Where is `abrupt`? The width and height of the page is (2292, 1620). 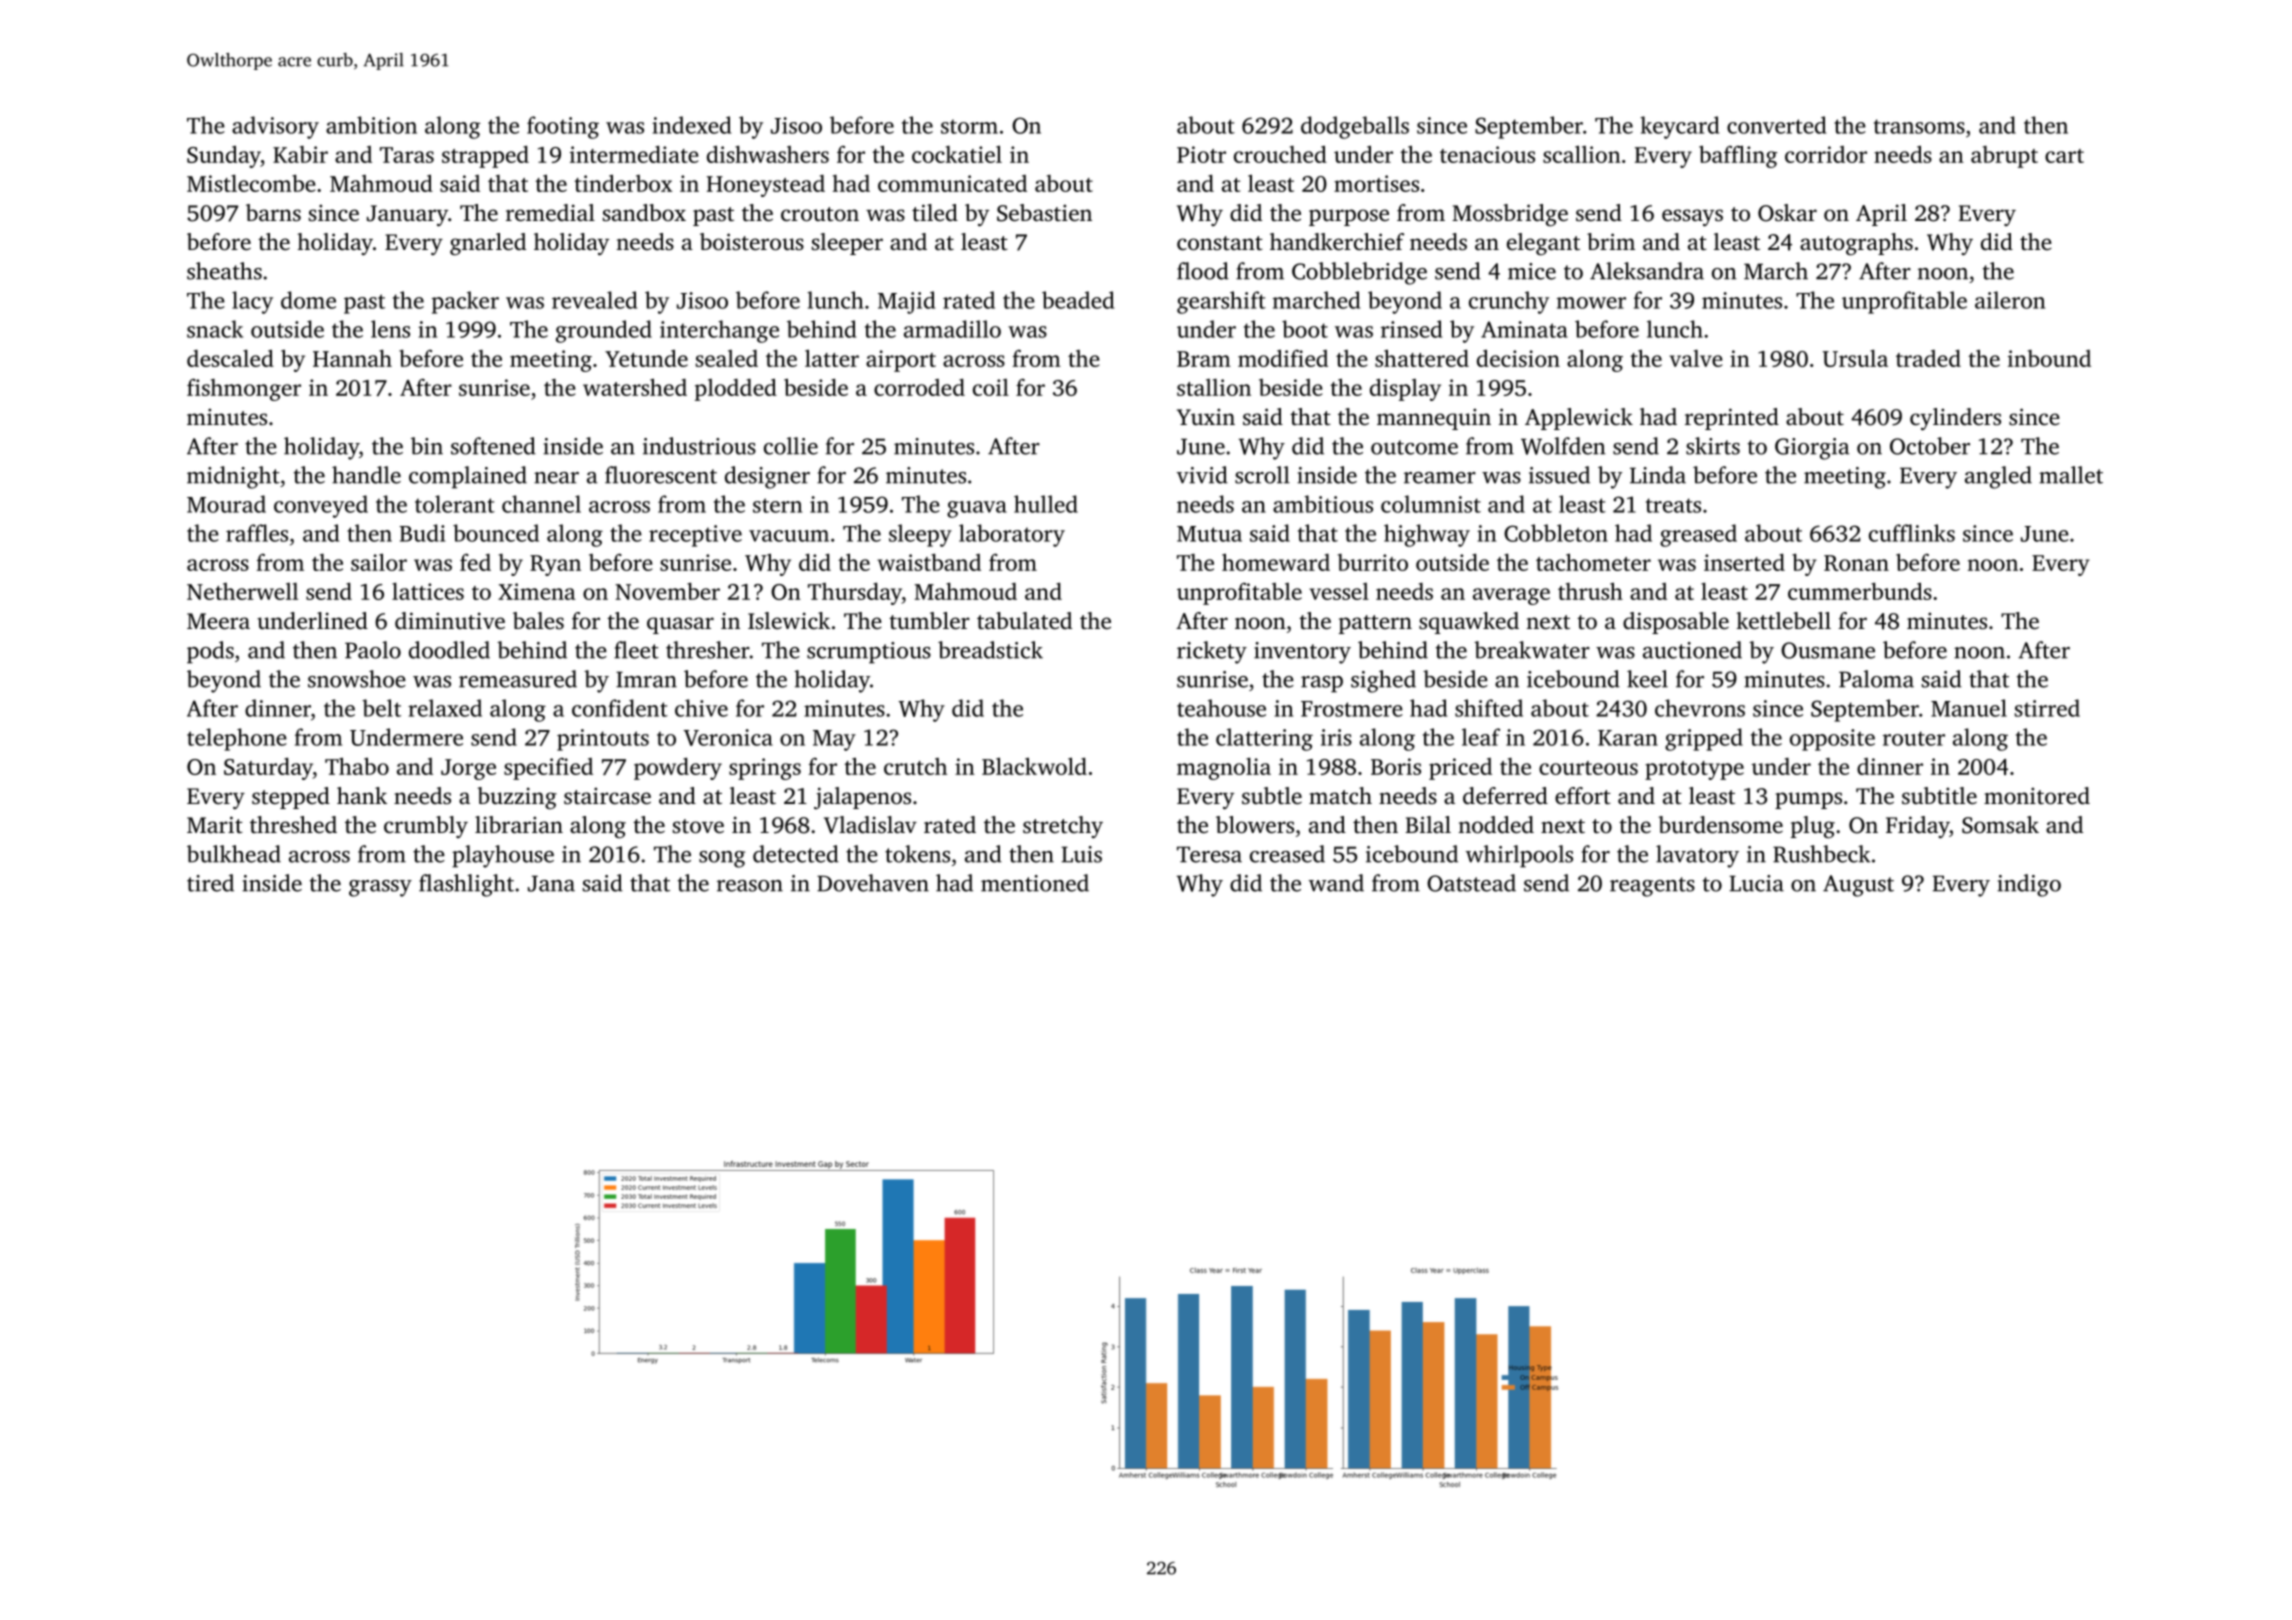 abrupt is located at coordinates (2004, 157).
